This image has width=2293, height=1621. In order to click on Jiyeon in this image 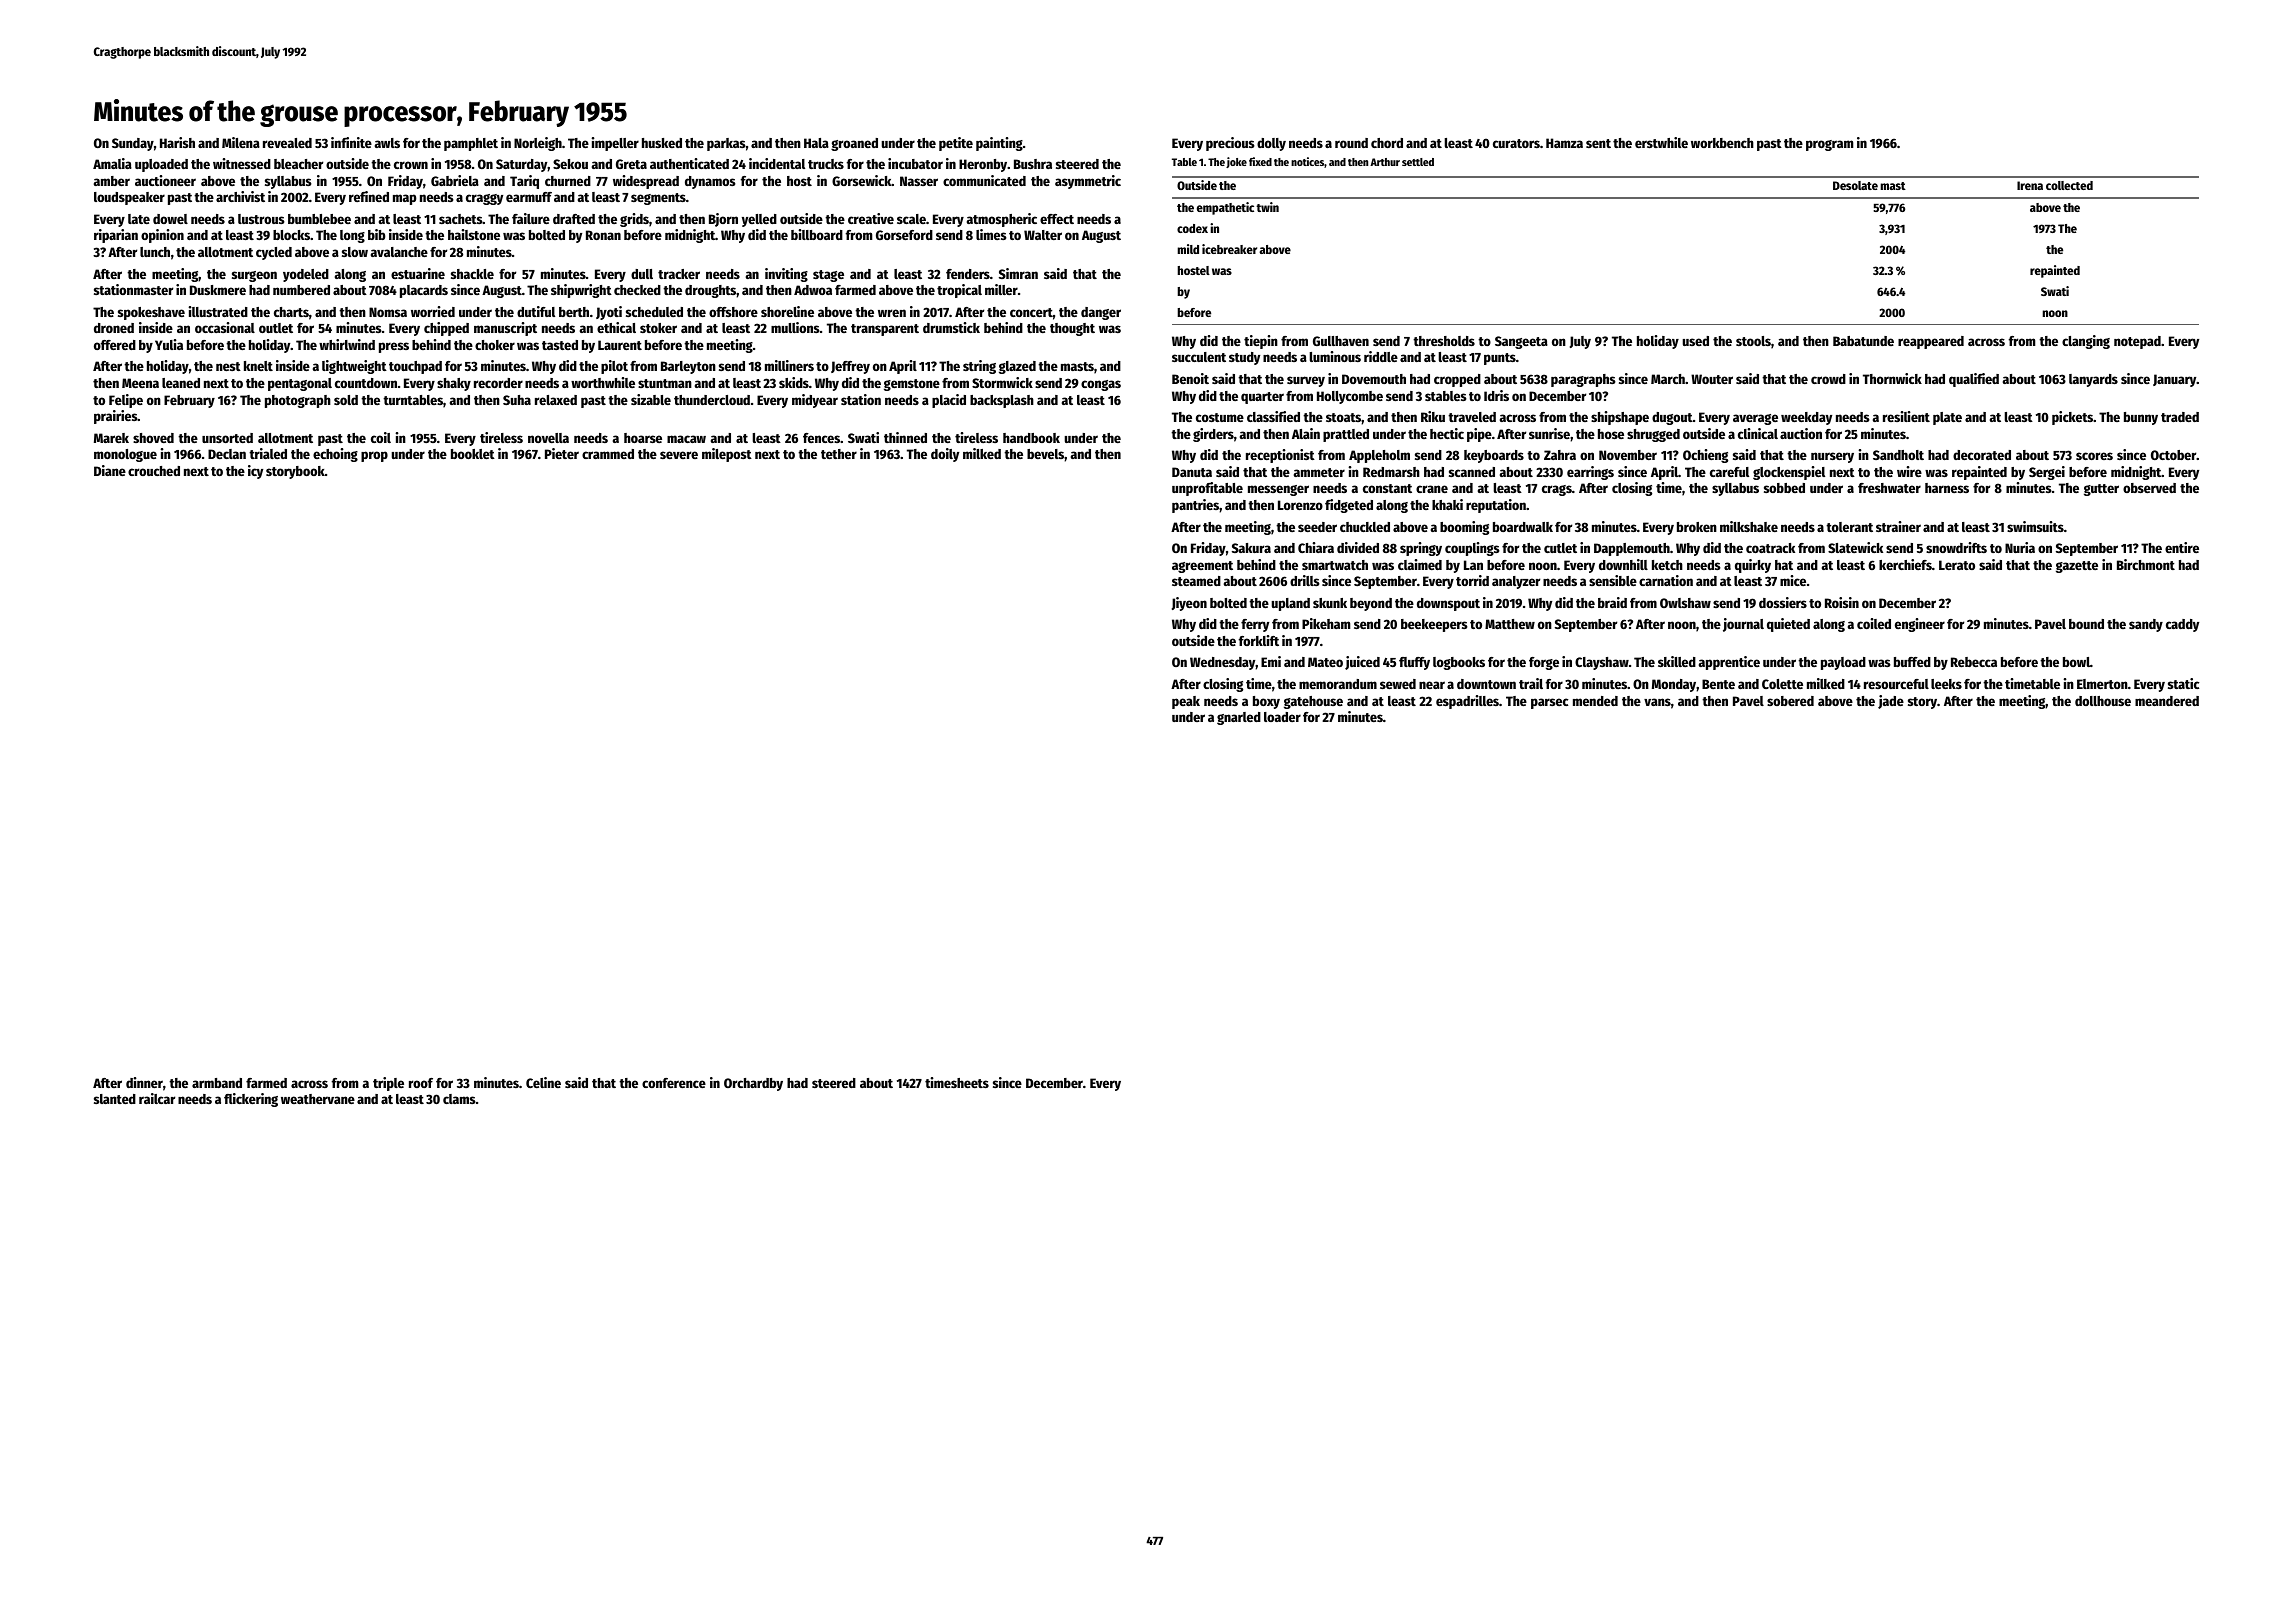, I will do `click(1189, 604)`.
